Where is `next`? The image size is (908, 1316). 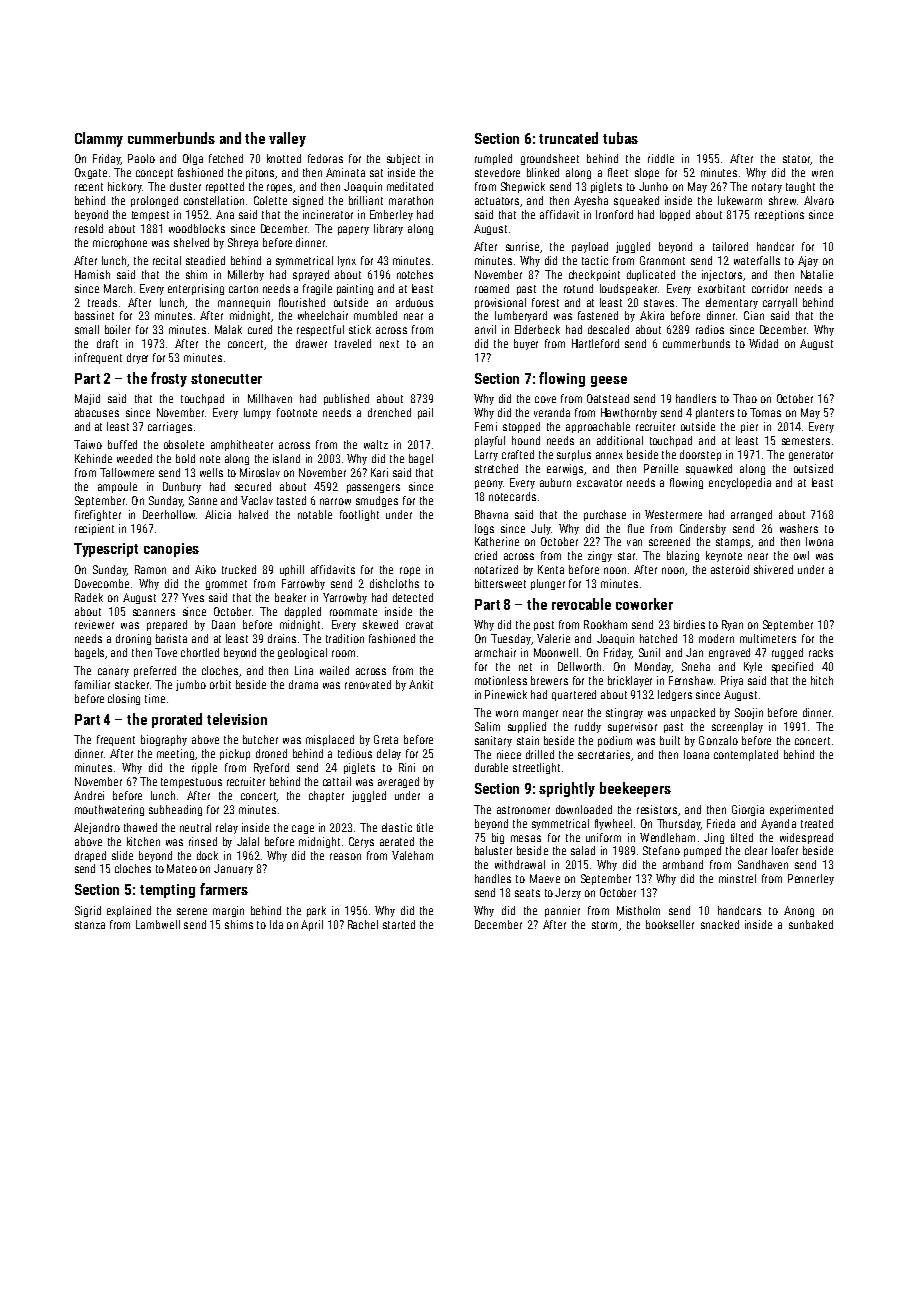
next is located at coordinates (389, 344).
